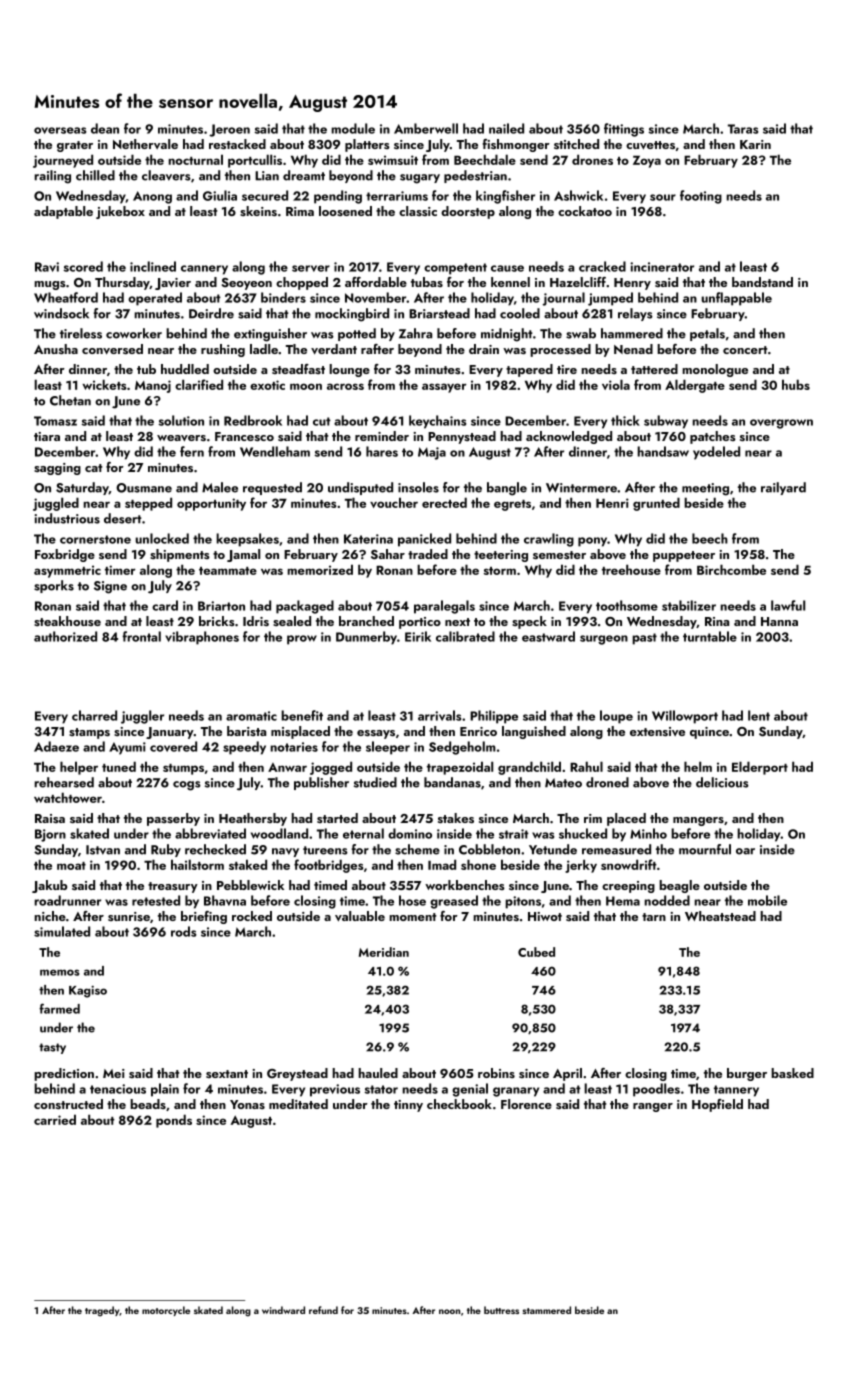  Describe the element at coordinates (529, 768) in the document. I see `grandchild` at that location.
